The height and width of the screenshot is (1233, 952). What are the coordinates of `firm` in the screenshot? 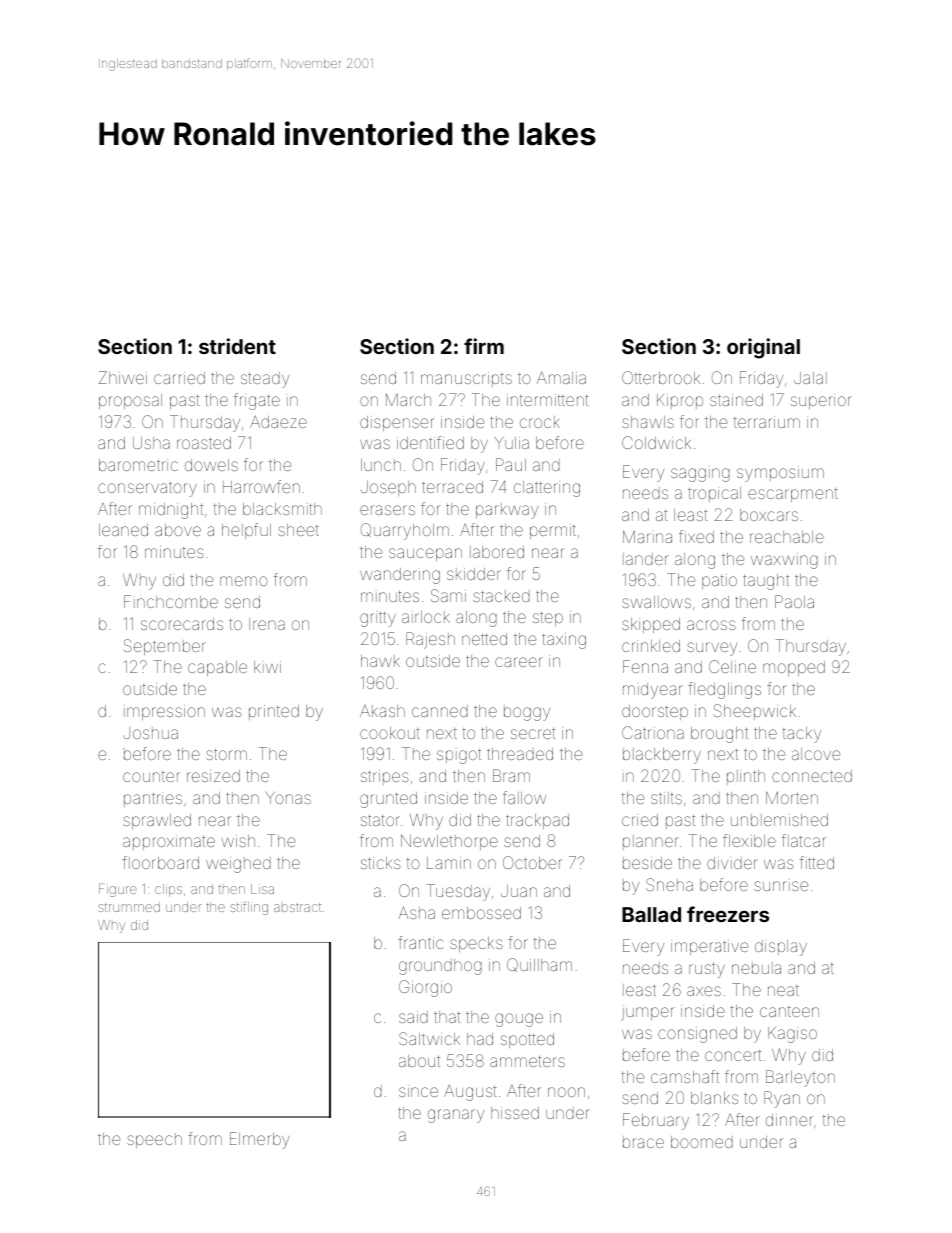 It's located at (484, 346).
